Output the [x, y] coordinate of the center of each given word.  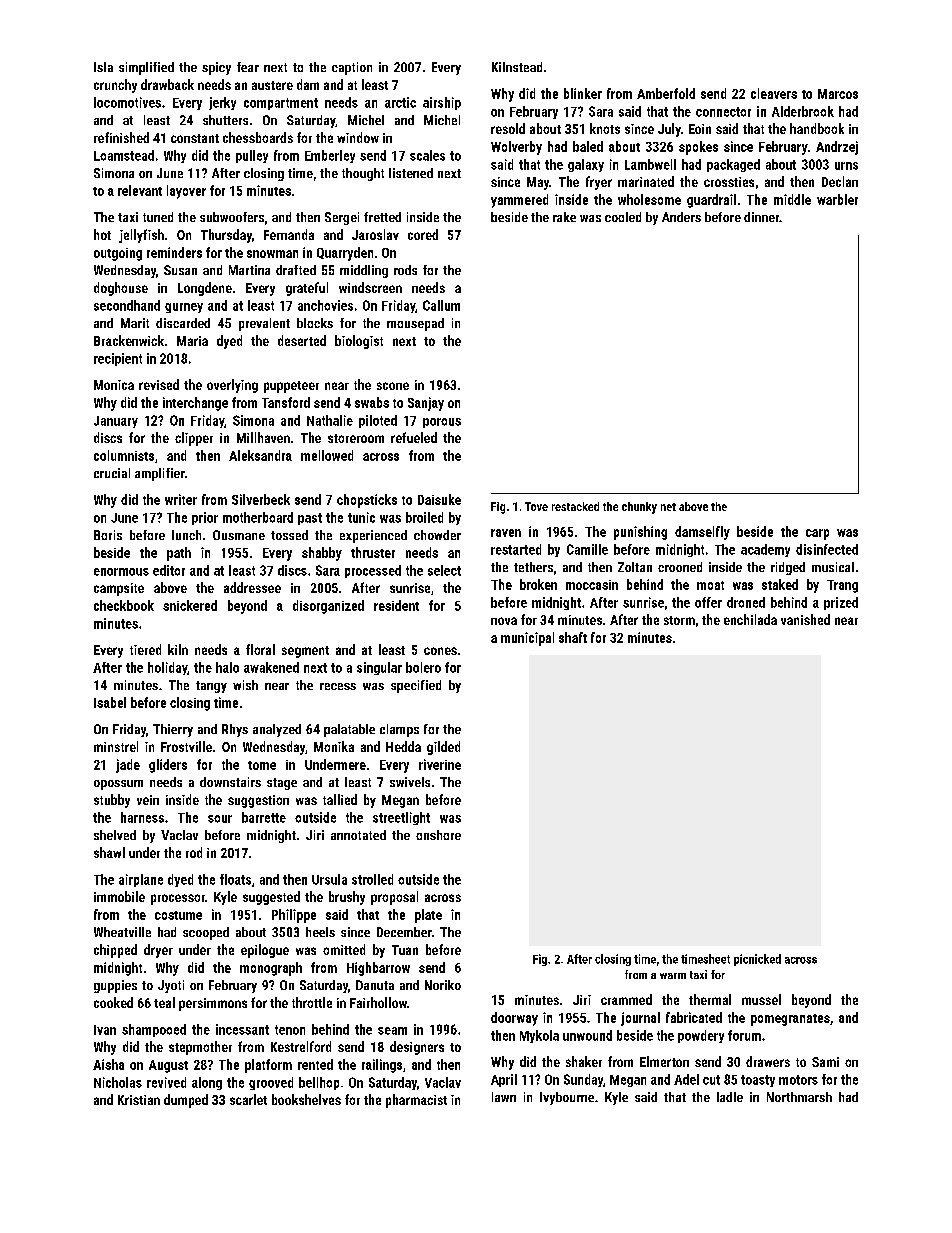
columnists [124, 455]
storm [679, 620]
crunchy [115, 86]
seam [392, 1031]
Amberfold [666, 93]
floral [260, 649]
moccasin [592, 585]
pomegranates [790, 1020]
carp [817, 534]
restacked [575, 506]
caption [352, 68]
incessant [242, 1029]
